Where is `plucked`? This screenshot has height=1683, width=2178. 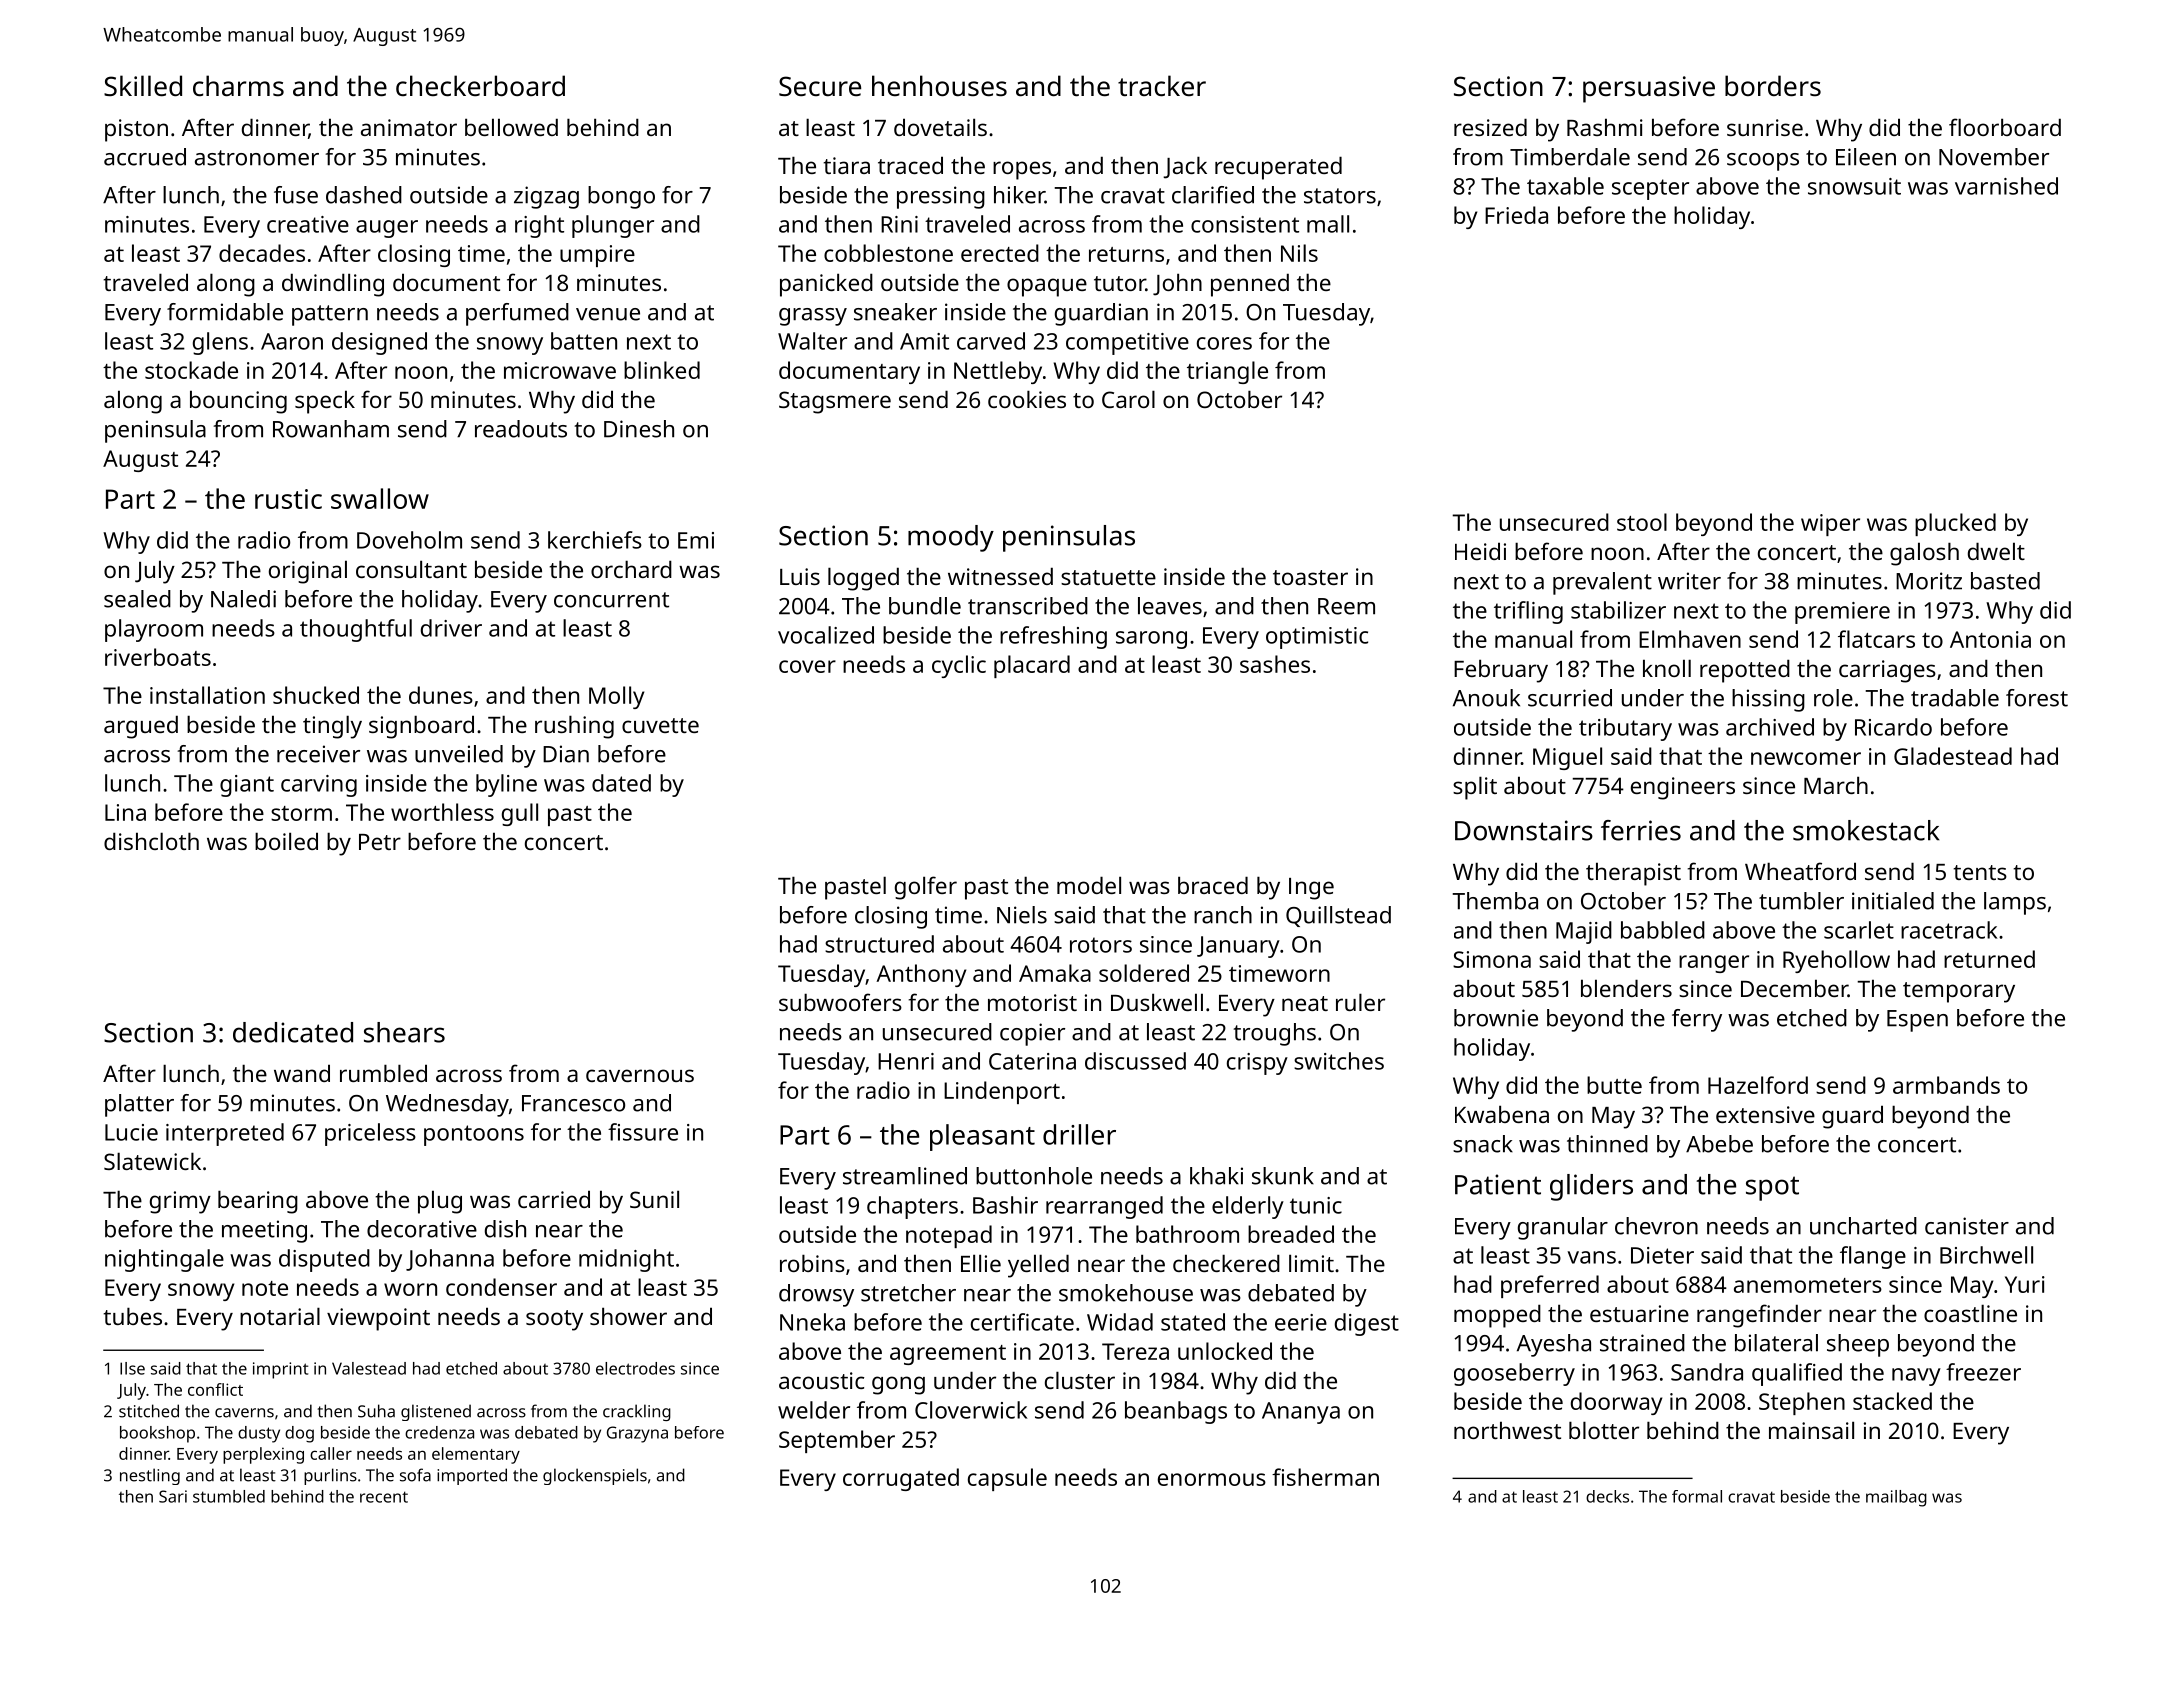 plucked is located at coordinates (1955, 524).
